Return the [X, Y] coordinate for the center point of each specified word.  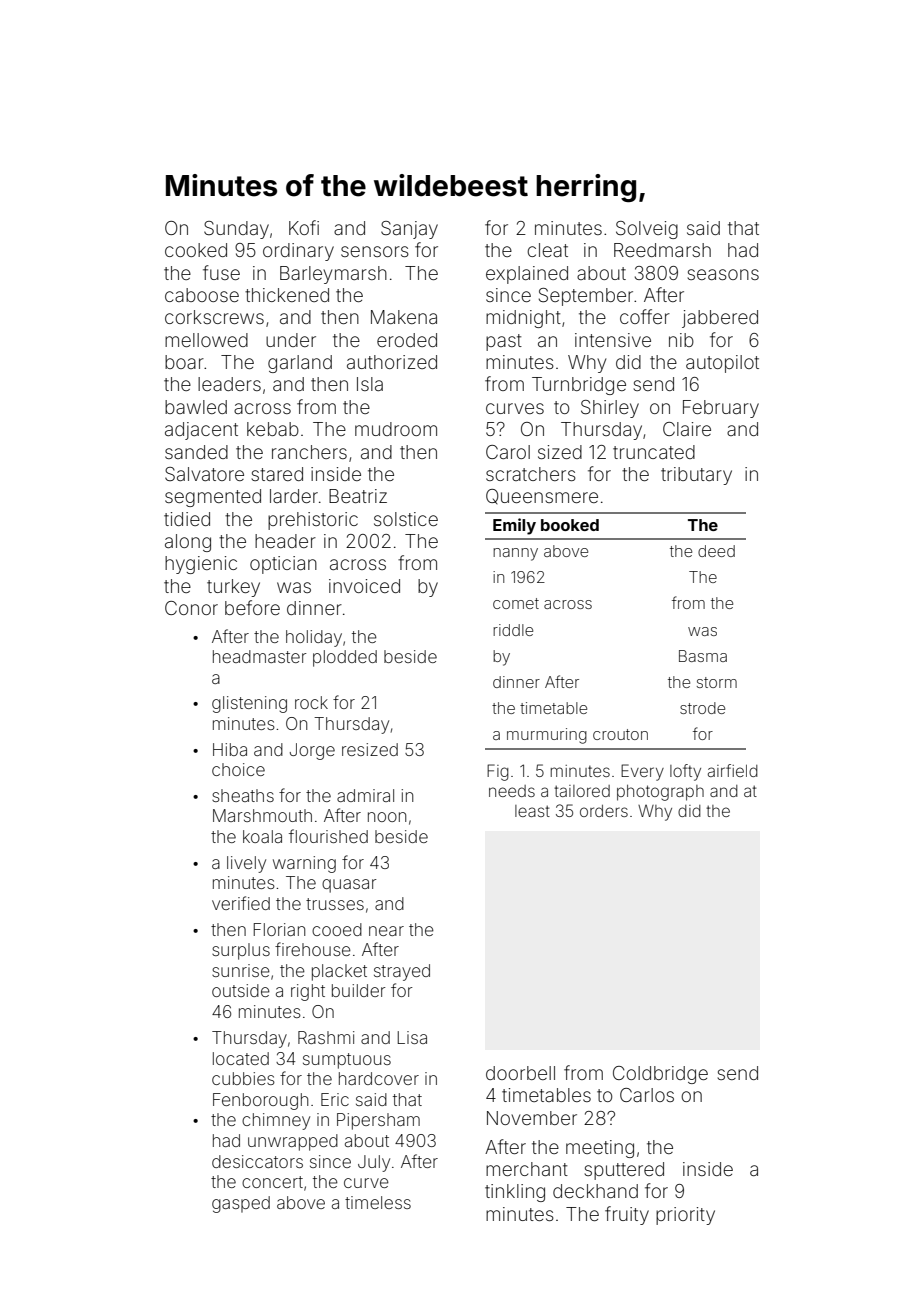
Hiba [230, 749]
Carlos [647, 1095]
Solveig [647, 230]
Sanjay [409, 230]
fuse [221, 272]
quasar [349, 886]
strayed [402, 972]
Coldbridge [660, 1075]
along [188, 543]
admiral [365, 795]
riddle [513, 630]
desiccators [257, 1161]
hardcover [379, 1078]
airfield [733, 770]
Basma [703, 656]
